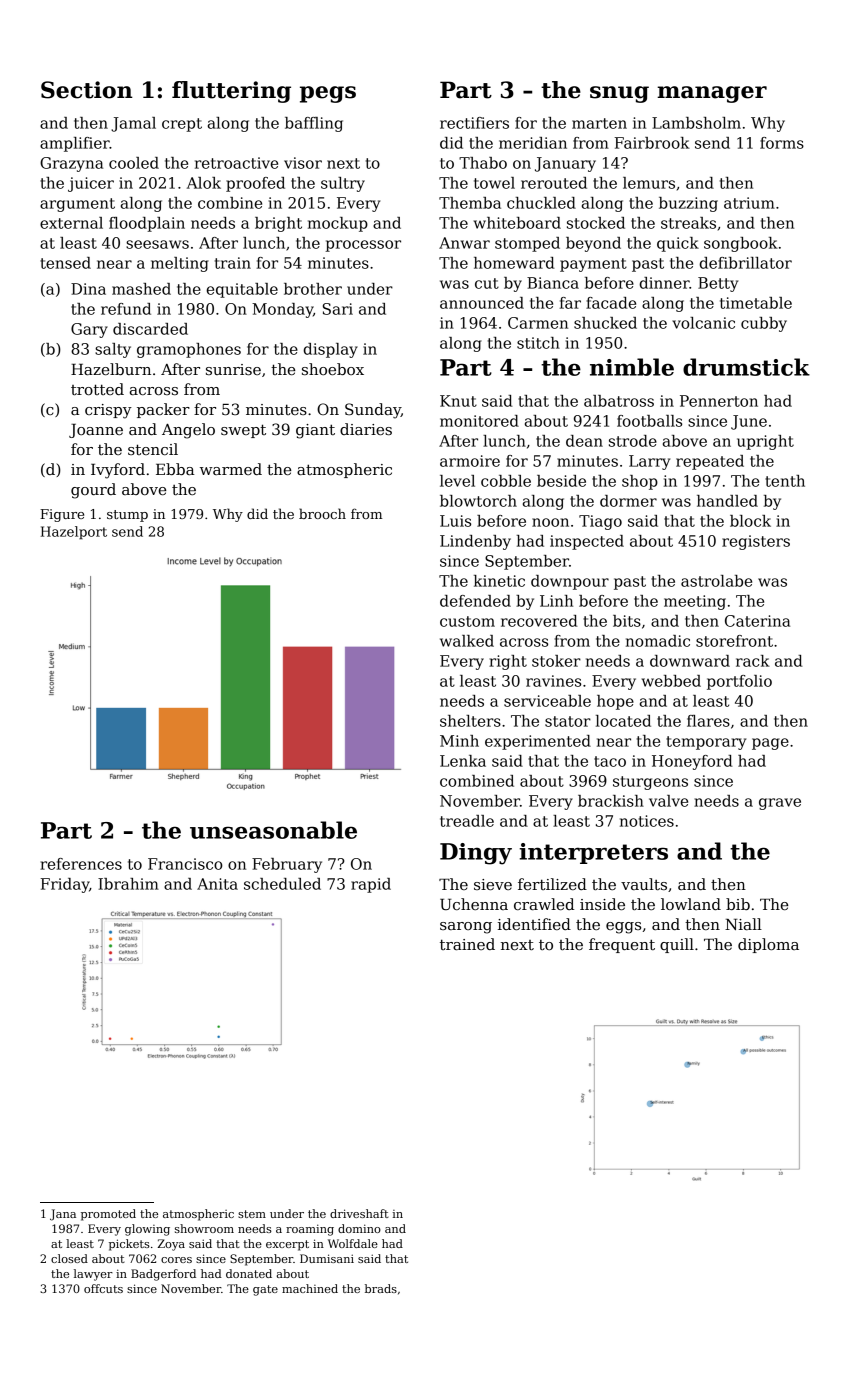 The height and width of the screenshot is (1400, 849). What do you see at coordinates (77, 205) in the screenshot?
I see `argument` at bounding box center [77, 205].
